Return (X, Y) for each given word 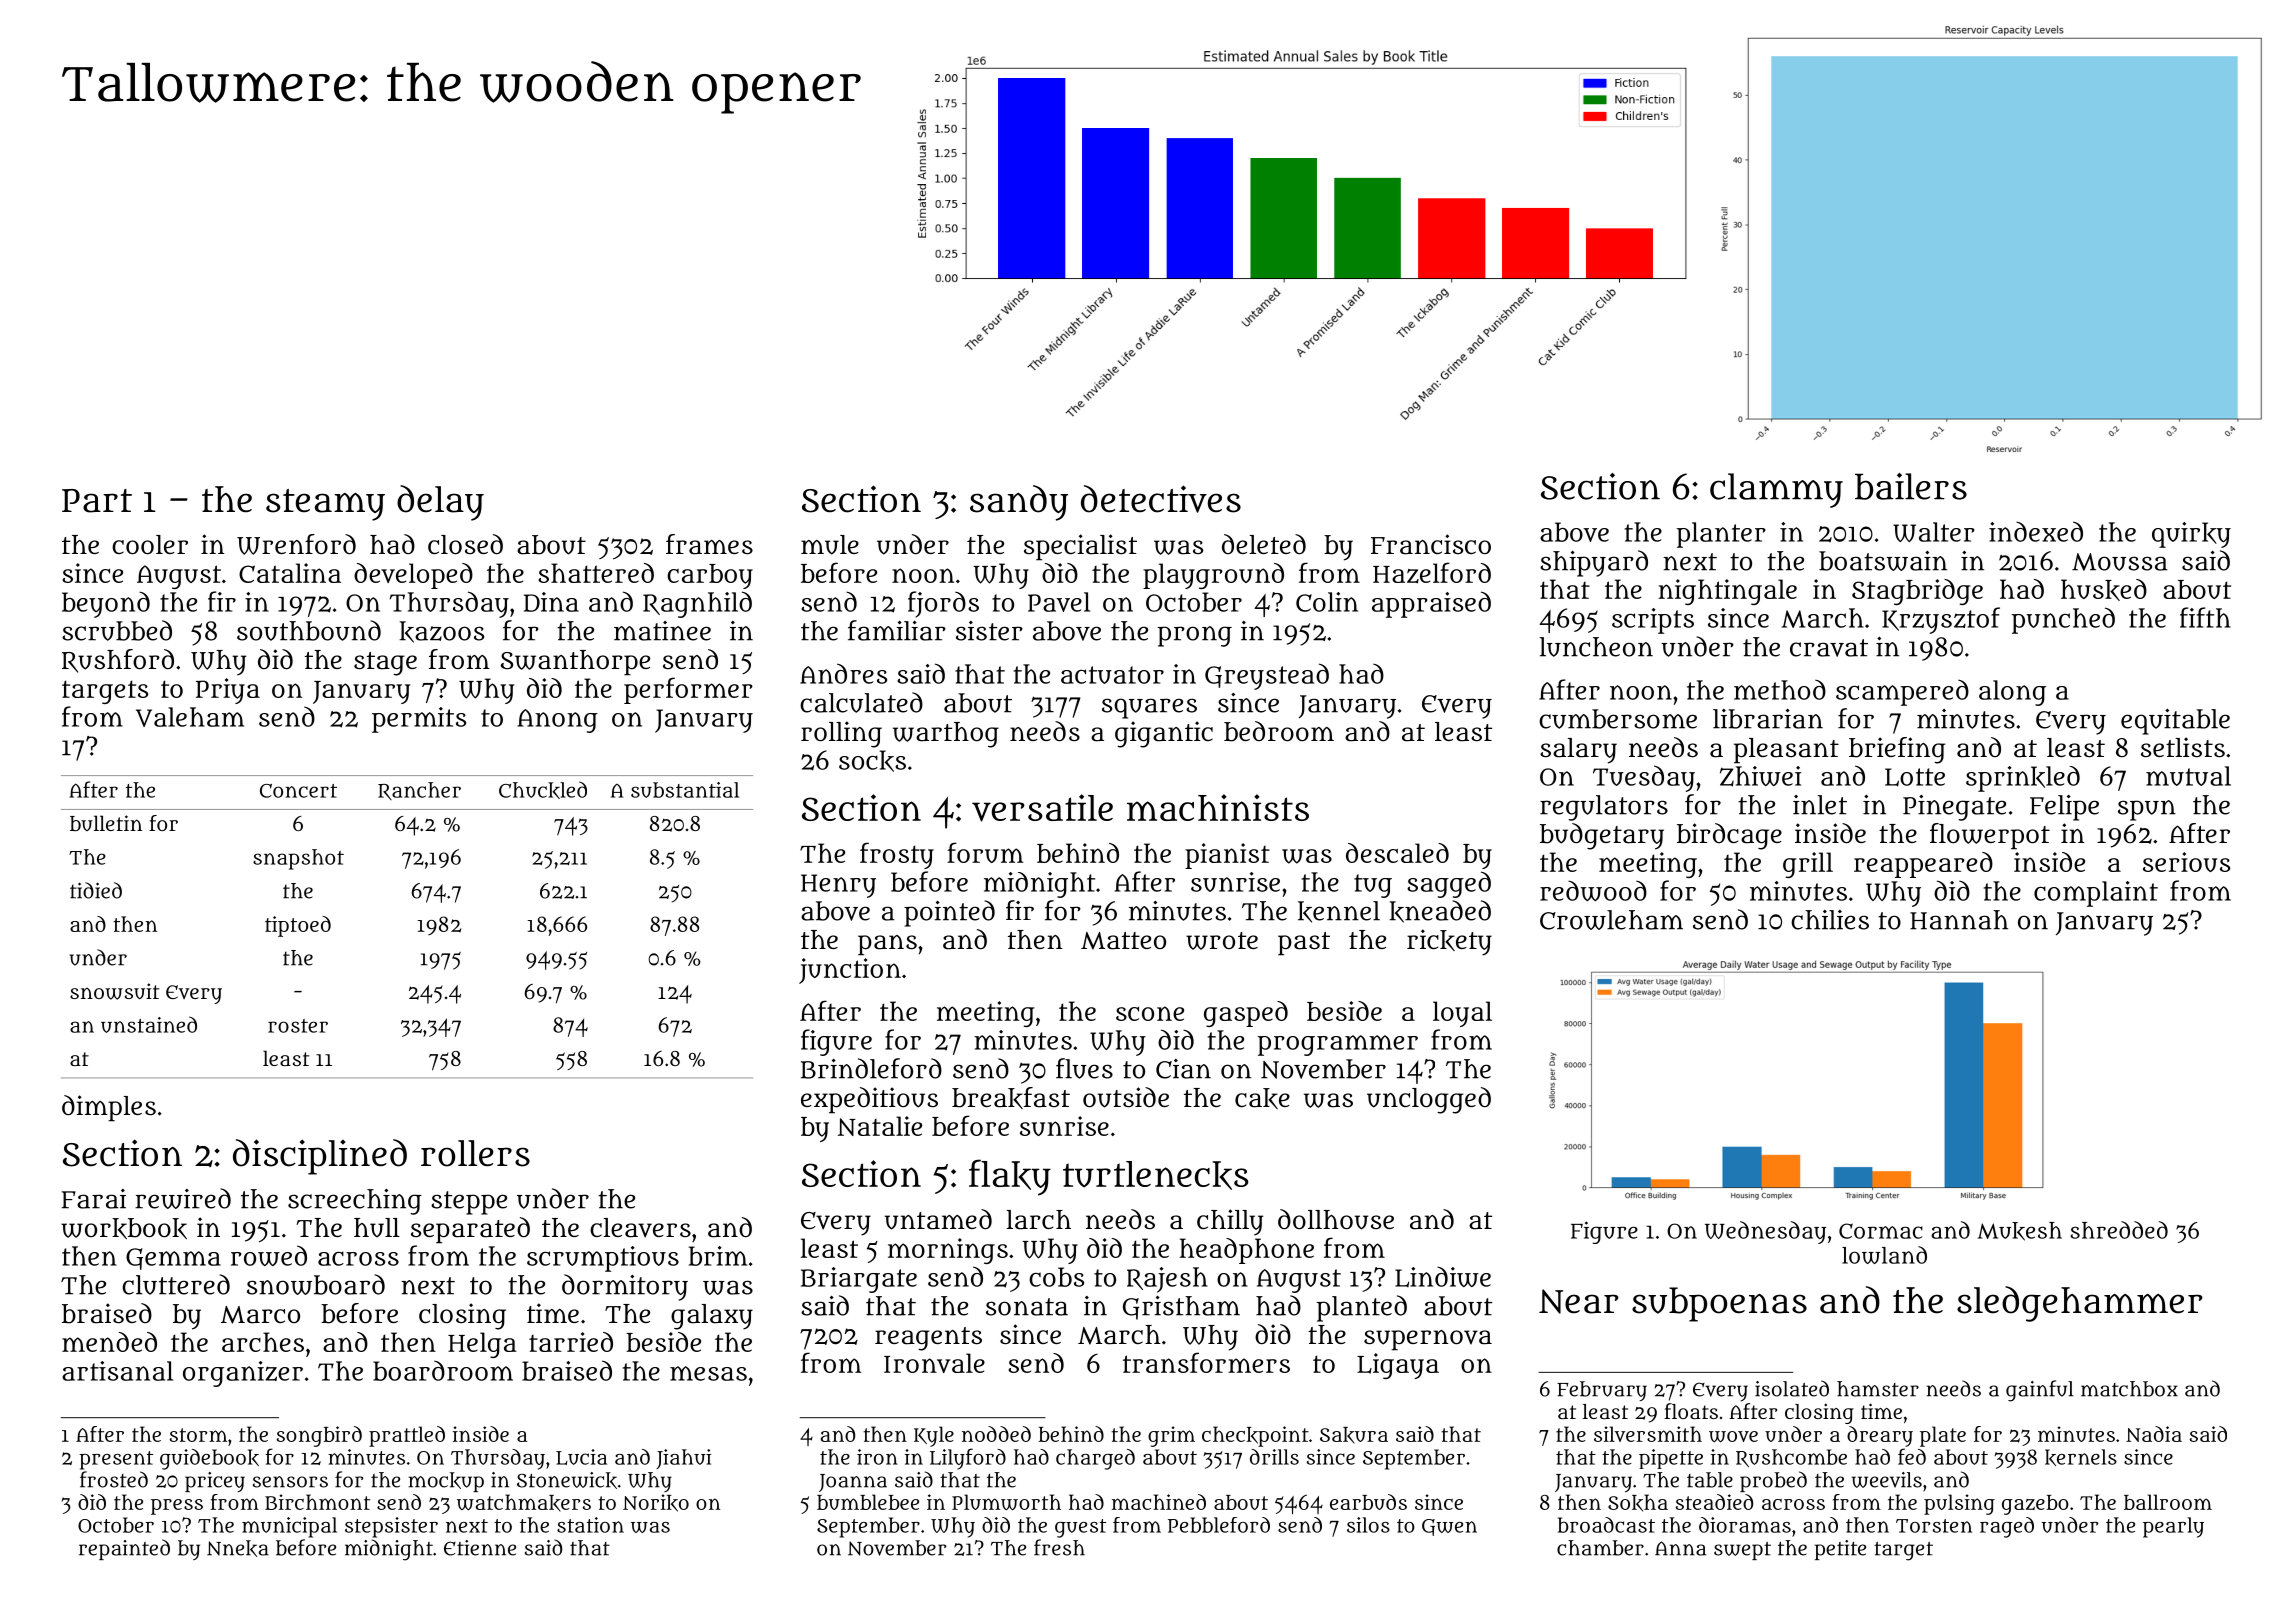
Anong (558, 721)
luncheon (1596, 647)
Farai (94, 1199)
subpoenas (1719, 1304)
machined (1159, 1502)
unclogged (1429, 1100)
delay (440, 503)
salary (1578, 751)
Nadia (2154, 1434)
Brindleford (871, 1068)
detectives (1161, 499)
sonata (1027, 1307)
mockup (446, 1482)
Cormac (1881, 1231)
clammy (1776, 490)
